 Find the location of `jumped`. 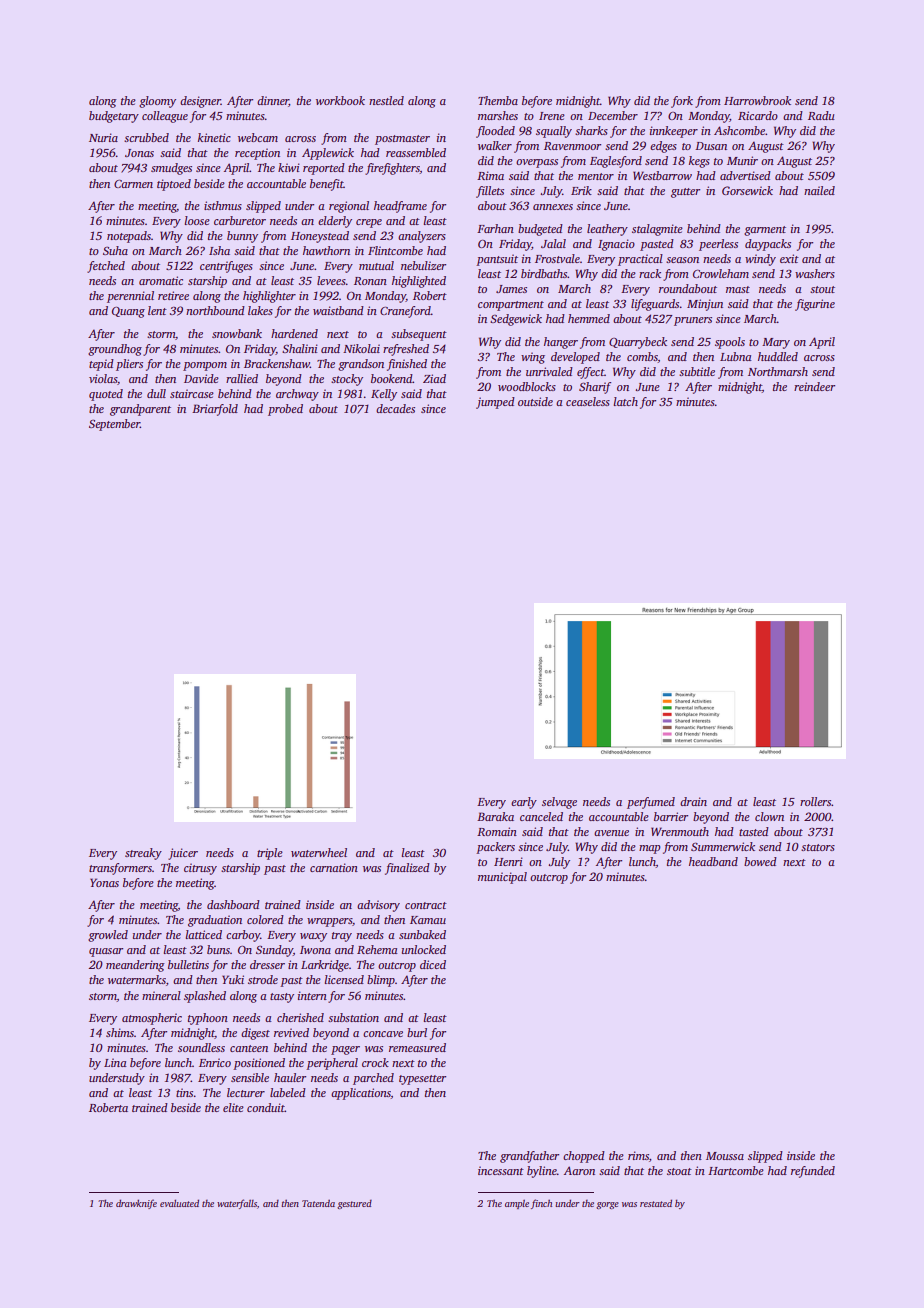

jumped is located at coordinates (495, 403).
